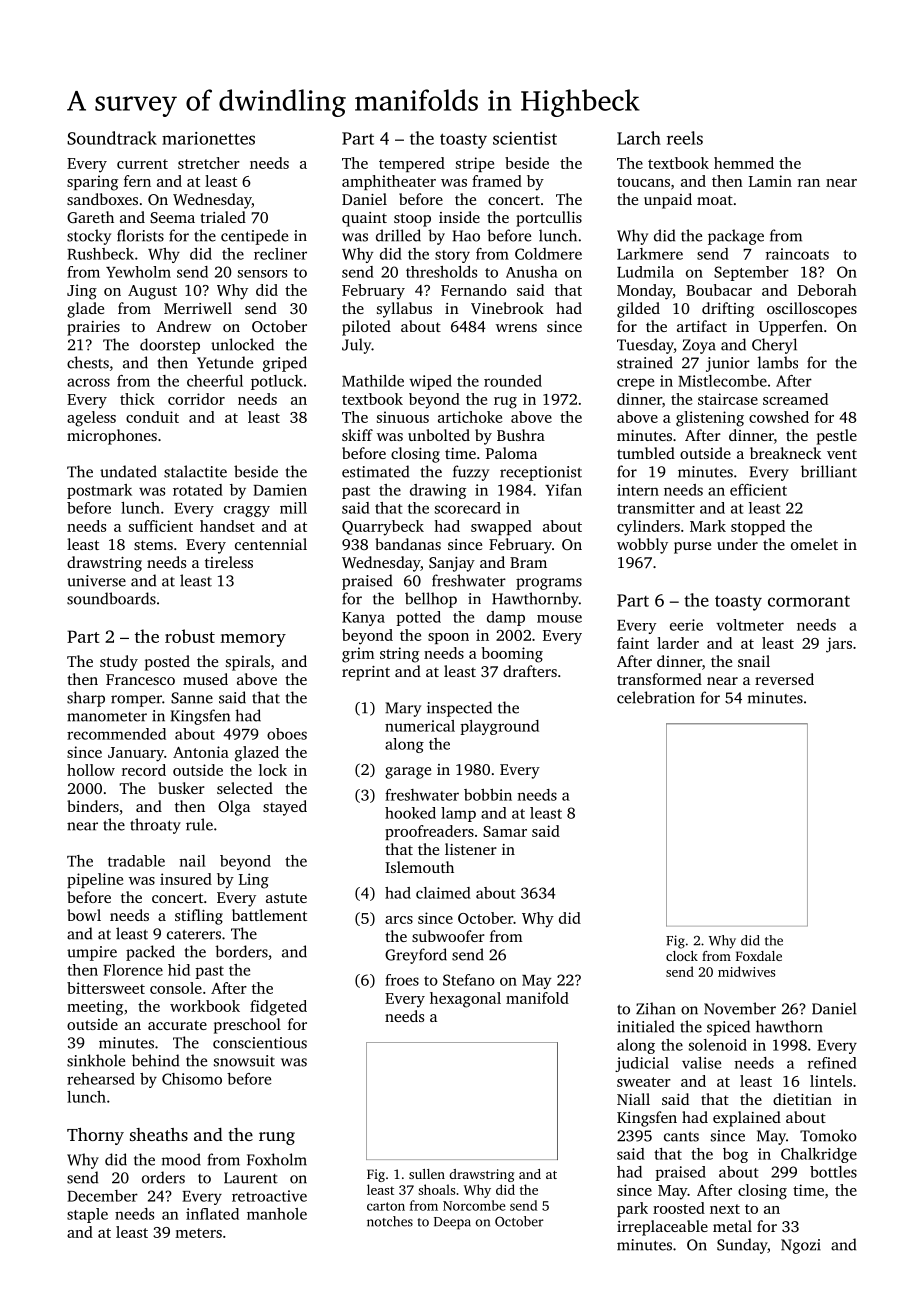  Describe the element at coordinates (198, 1233) in the document. I see `meters` at that location.
